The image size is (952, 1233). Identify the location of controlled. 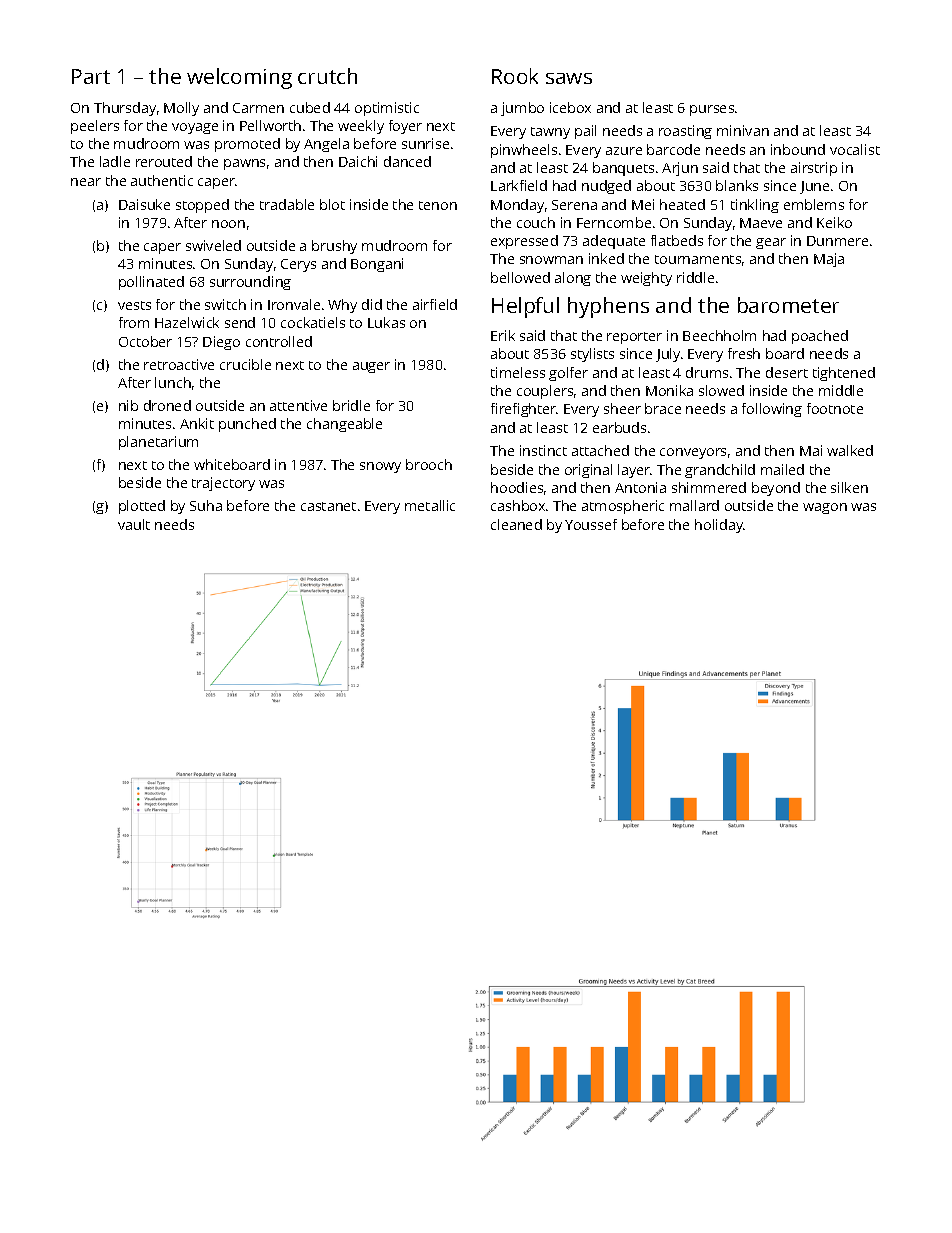
(279, 341).
